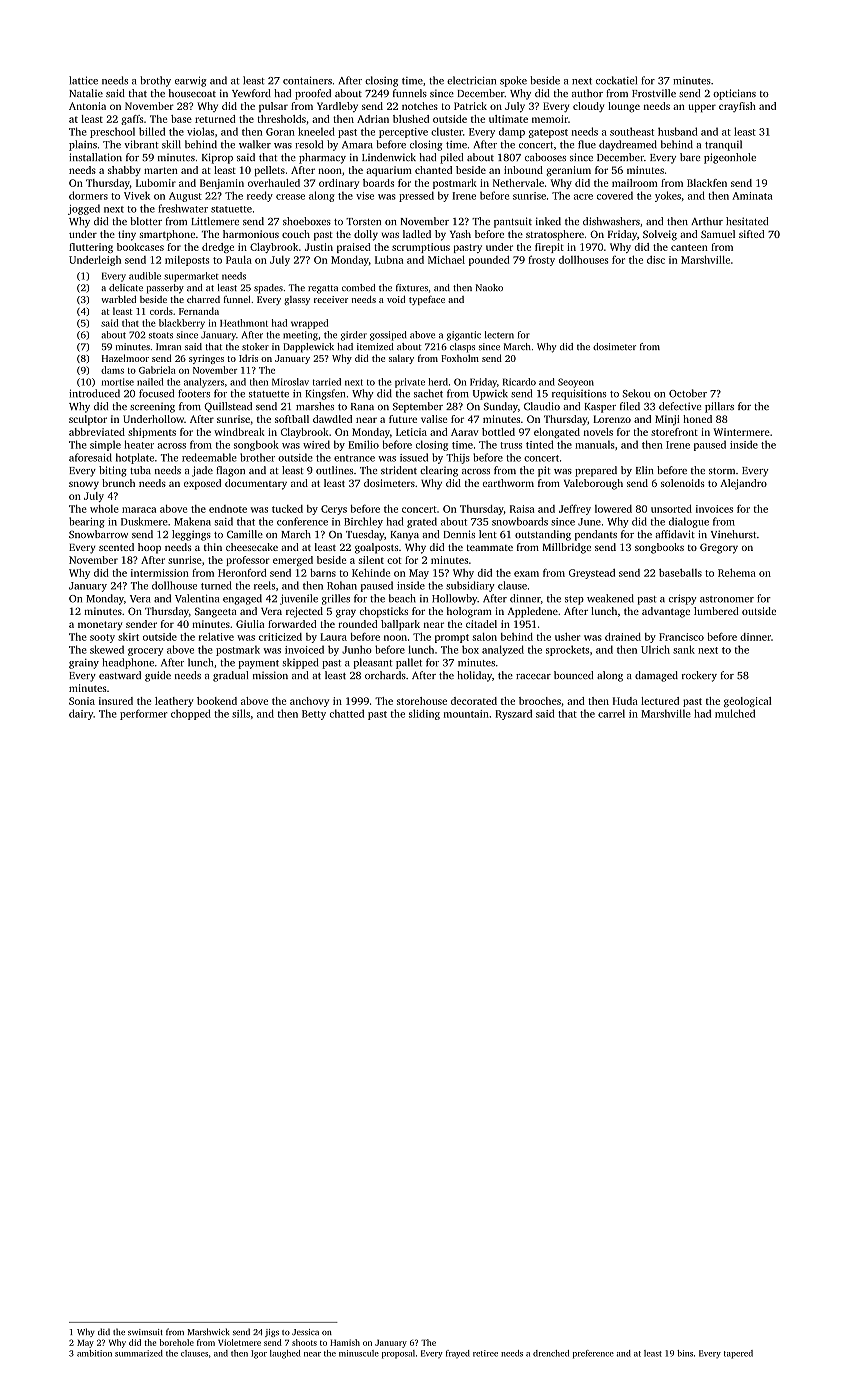  What do you see at coordinates (677, 131) in the image?
I see `husband` at bounding box center [677, 131].
